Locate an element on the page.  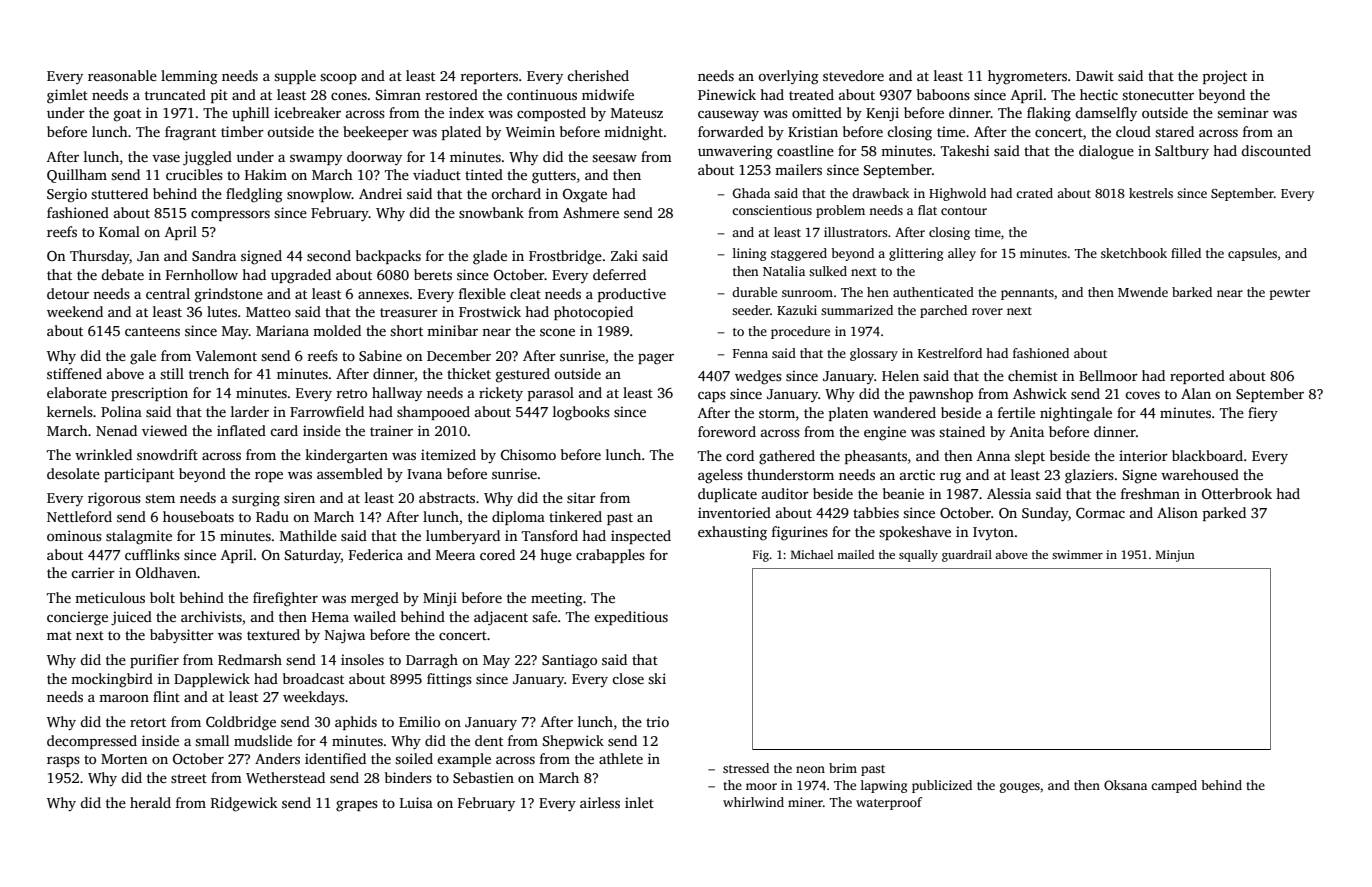
Minjun is located at coordinates (1175, 556).
